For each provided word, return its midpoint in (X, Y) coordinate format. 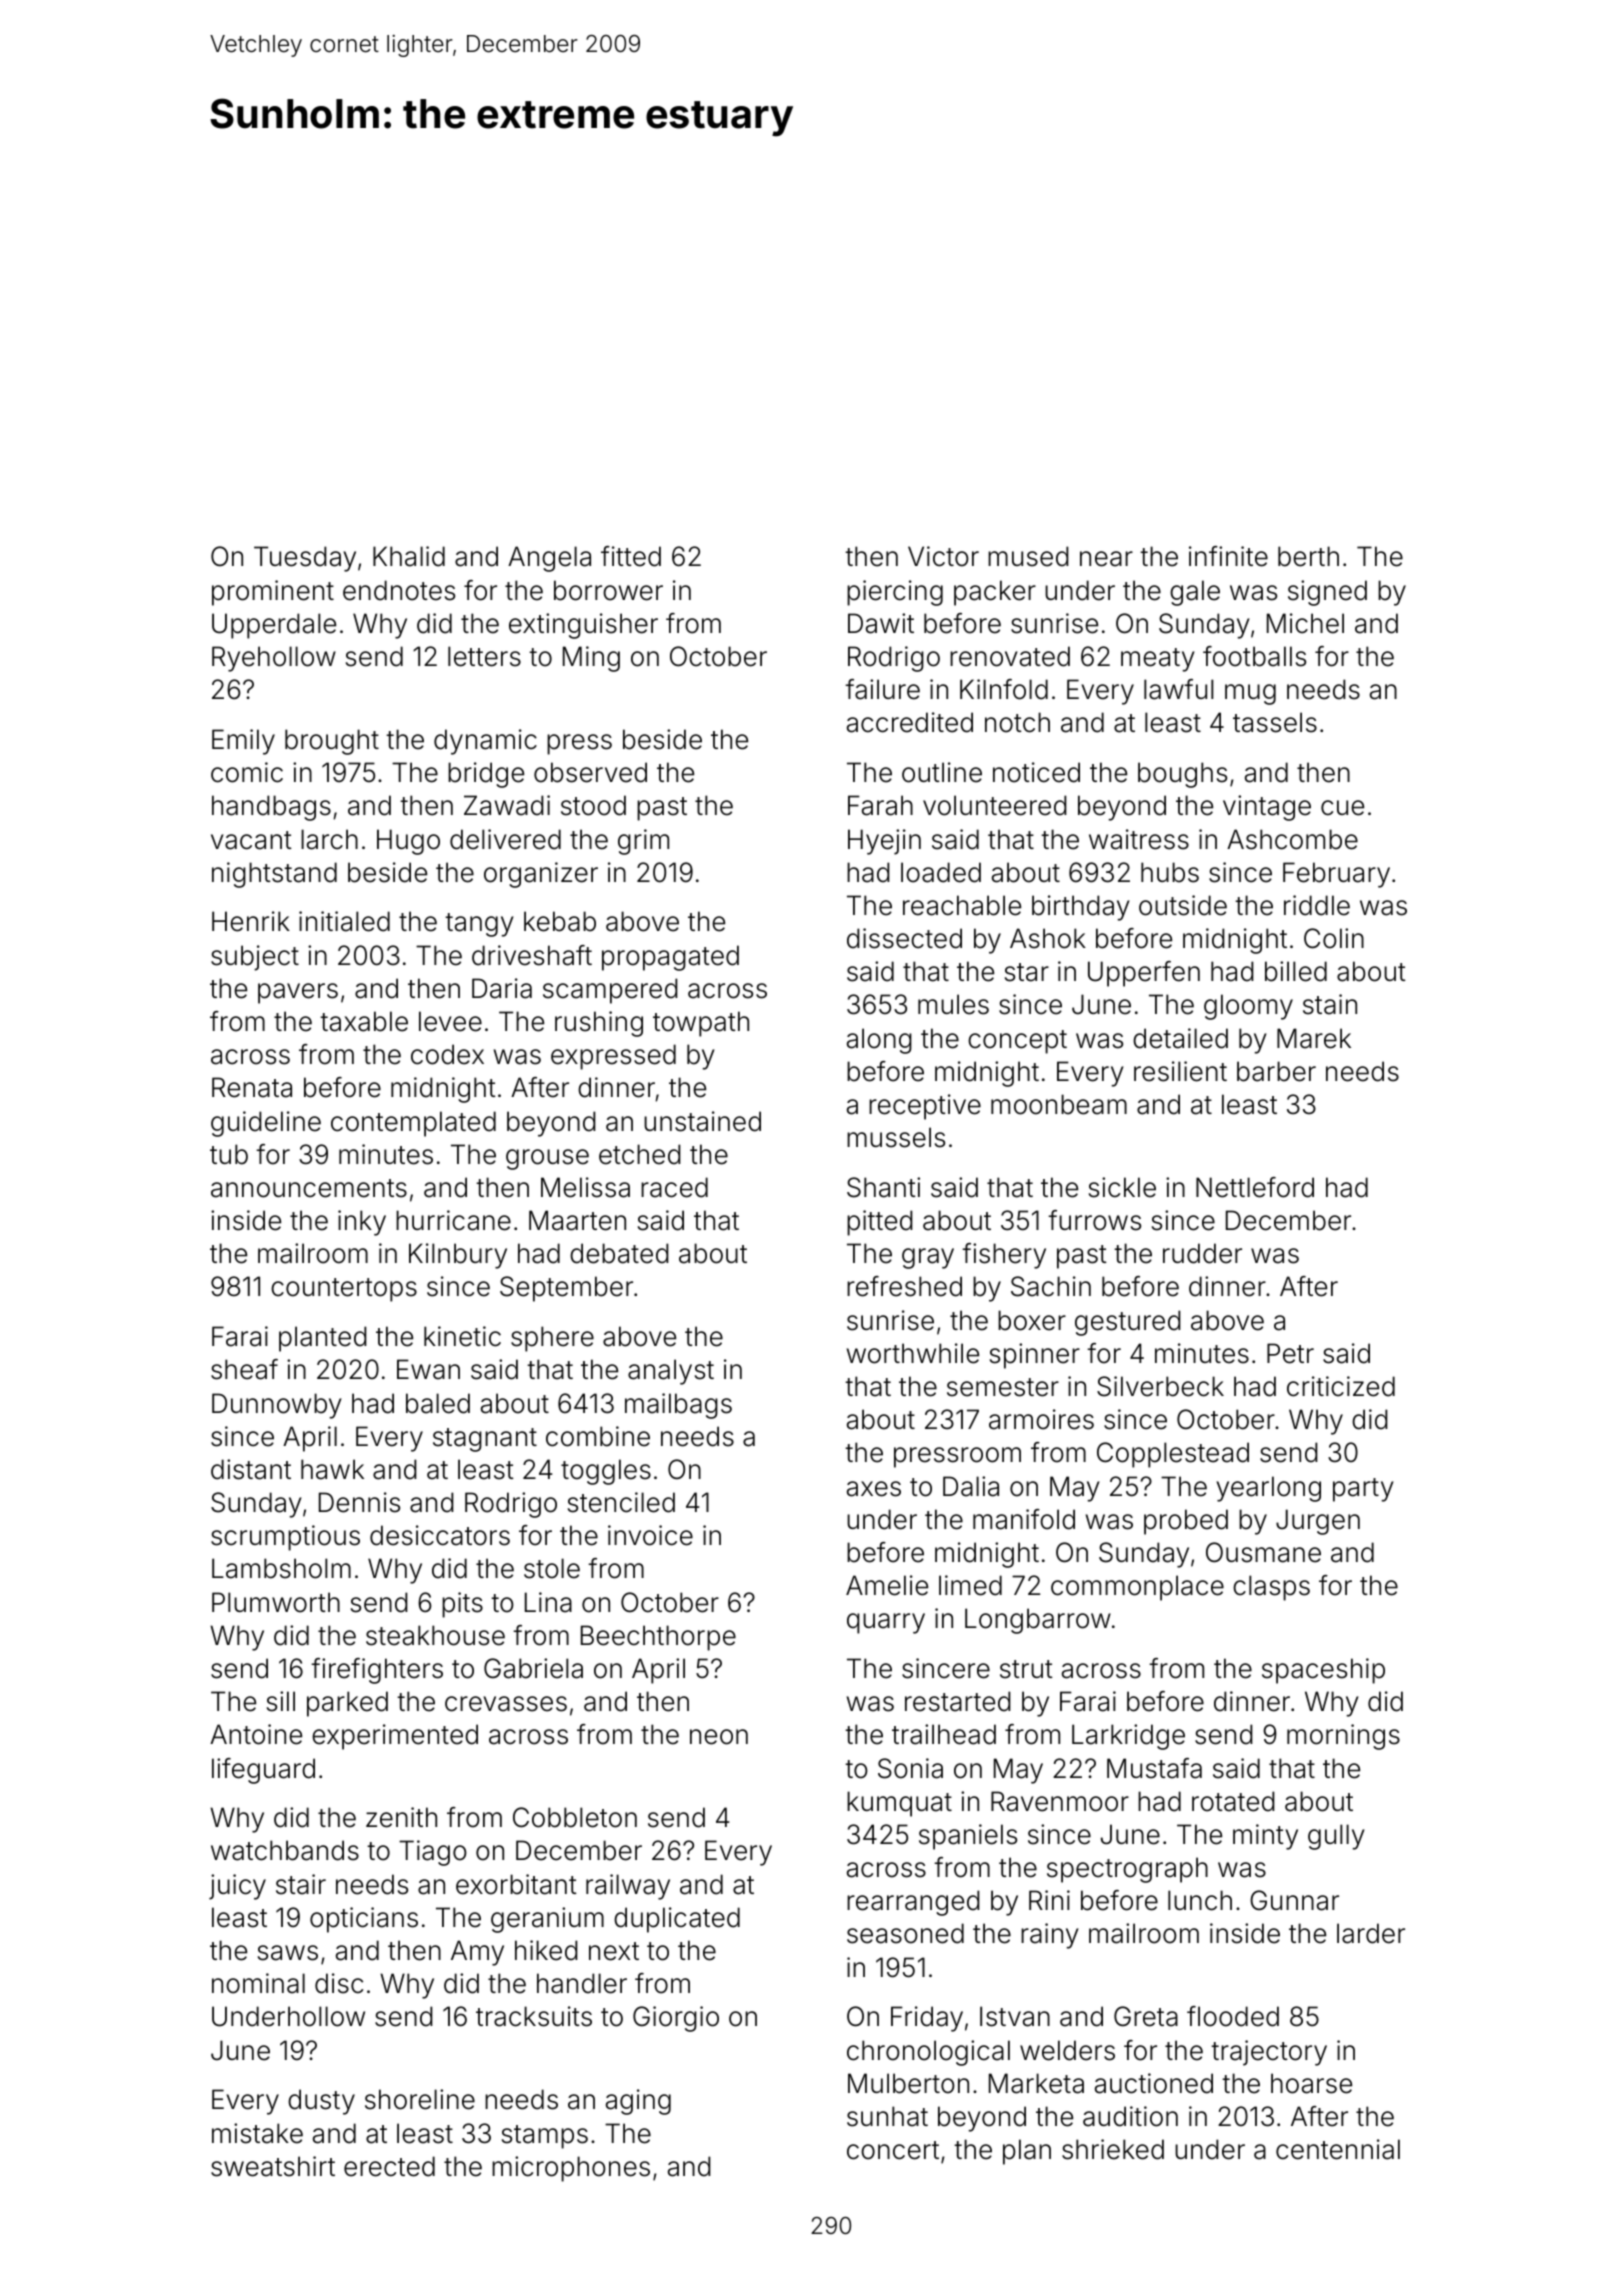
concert (893, 2150)
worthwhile (913, 1353)
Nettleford (1255, 1187)
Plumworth (276, 1602)
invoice (650, 1535)
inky (362, 1223)
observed (590, 772)
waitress (1139, 839)
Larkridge (1128, 1737)
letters (484, 656)
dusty (321, 2102)
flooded (1233, 2016)
